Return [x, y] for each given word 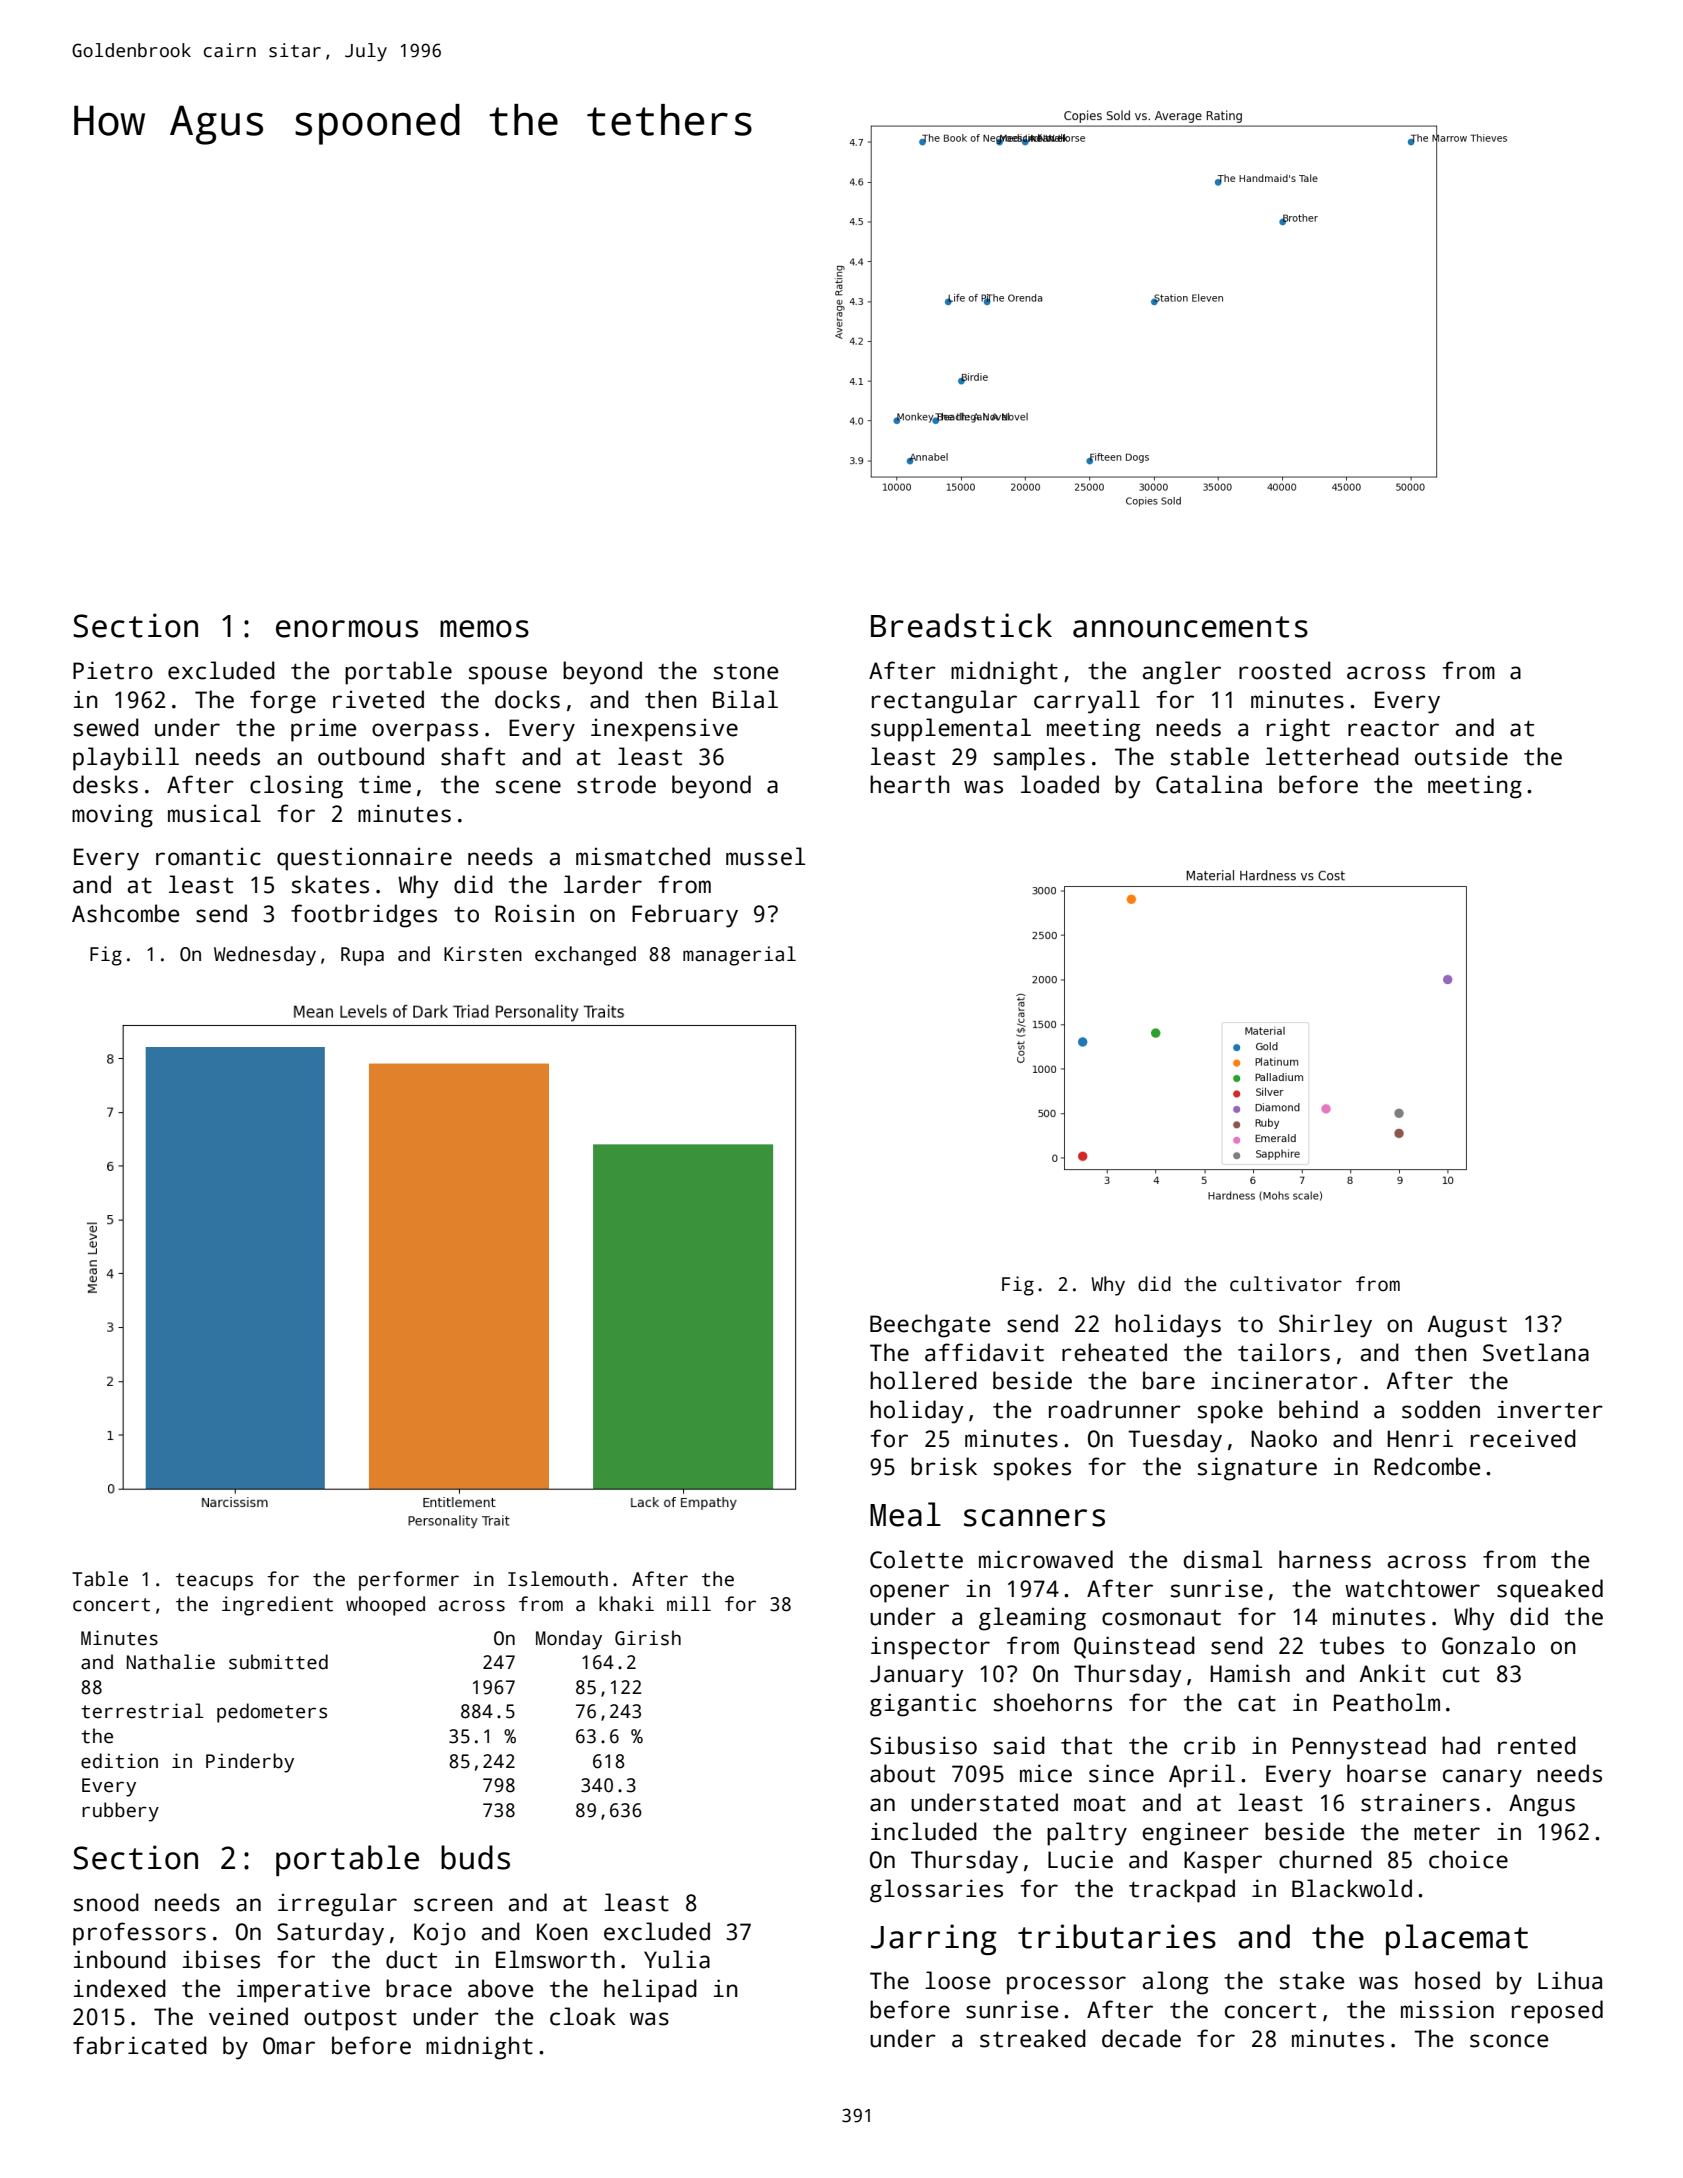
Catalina [1209, 784]
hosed [1447, 1980]
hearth [910, 784]
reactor [1393, 729]
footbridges [364, 916]
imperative [303, 1991]
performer [409, 1581]
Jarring [934, 1939]
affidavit [984, 1352]
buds [475, 1857]
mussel [765, 856]
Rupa [362, 956]
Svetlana [1536, 1352]
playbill [126, 759]
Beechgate [930, 1326]
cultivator [1286, 1284]
